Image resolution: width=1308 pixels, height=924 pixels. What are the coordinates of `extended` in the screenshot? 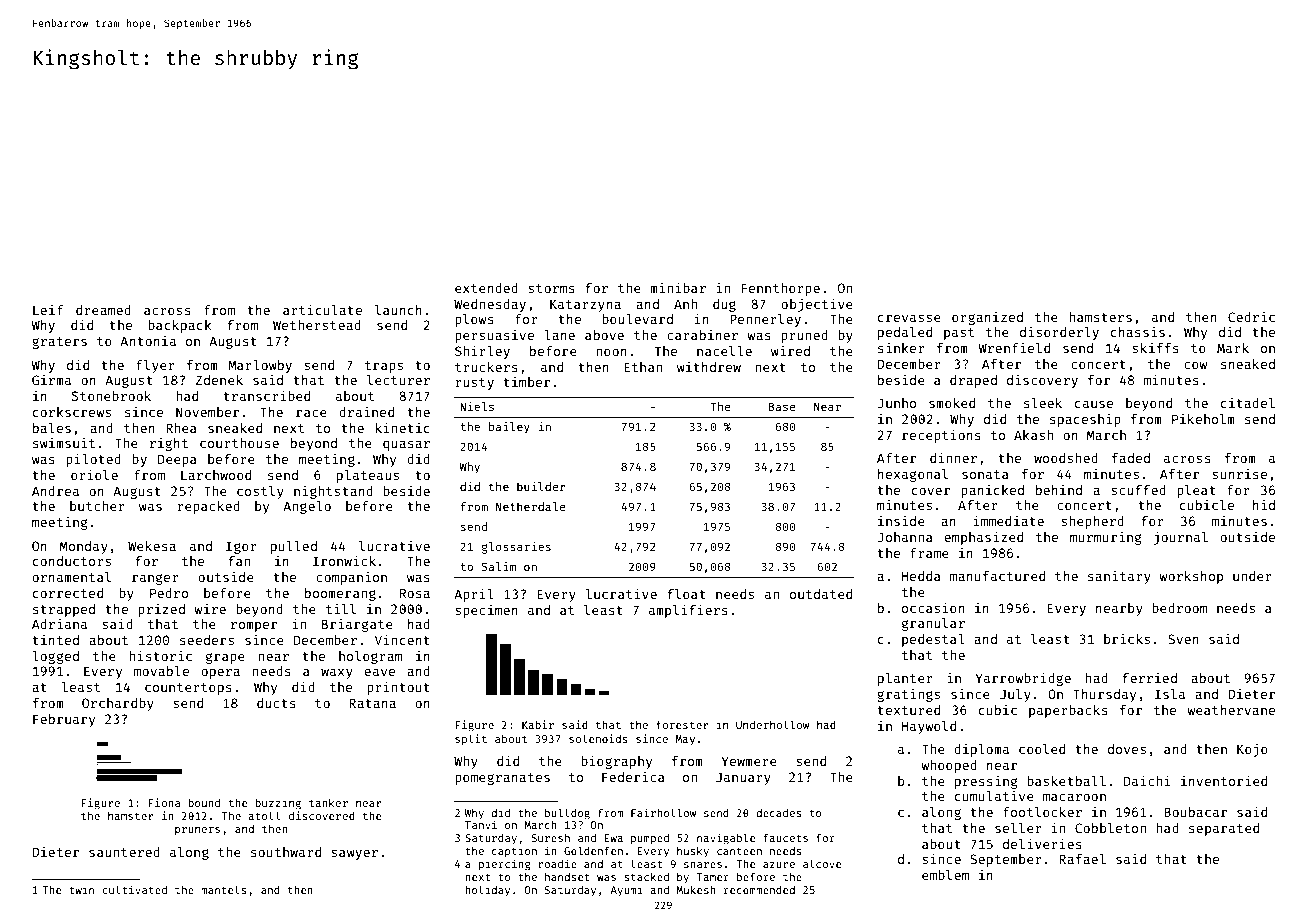 It's located at (486, 288).
